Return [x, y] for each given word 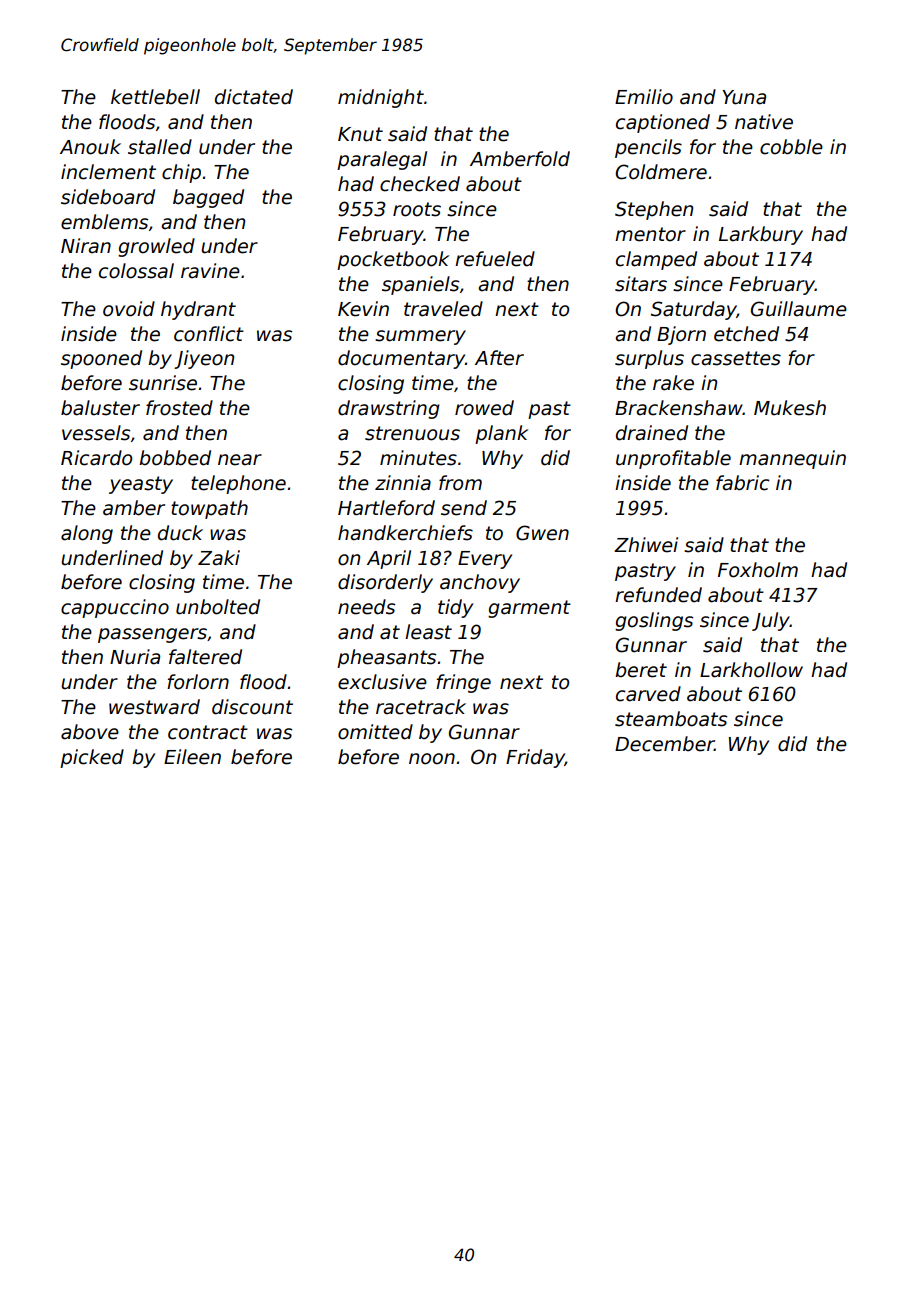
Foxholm [758, 570]
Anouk [90, 147]
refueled [495, 259]
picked [92, 758]
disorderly [385, 583]
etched [746, 334]
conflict [209, 334]
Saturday [694, 310]
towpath [209, 509]
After [499, 358]
